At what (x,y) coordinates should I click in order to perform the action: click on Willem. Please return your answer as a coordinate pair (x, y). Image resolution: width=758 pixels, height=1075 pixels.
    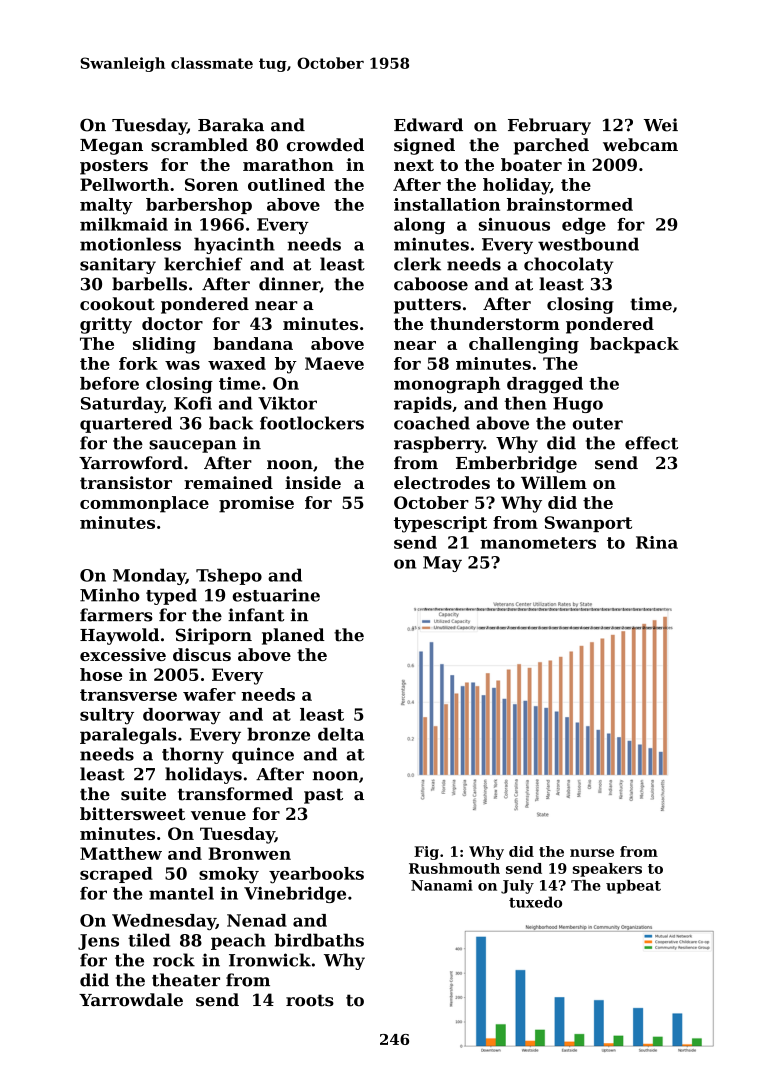
    Looking at the image, I should click on (554, 482).
